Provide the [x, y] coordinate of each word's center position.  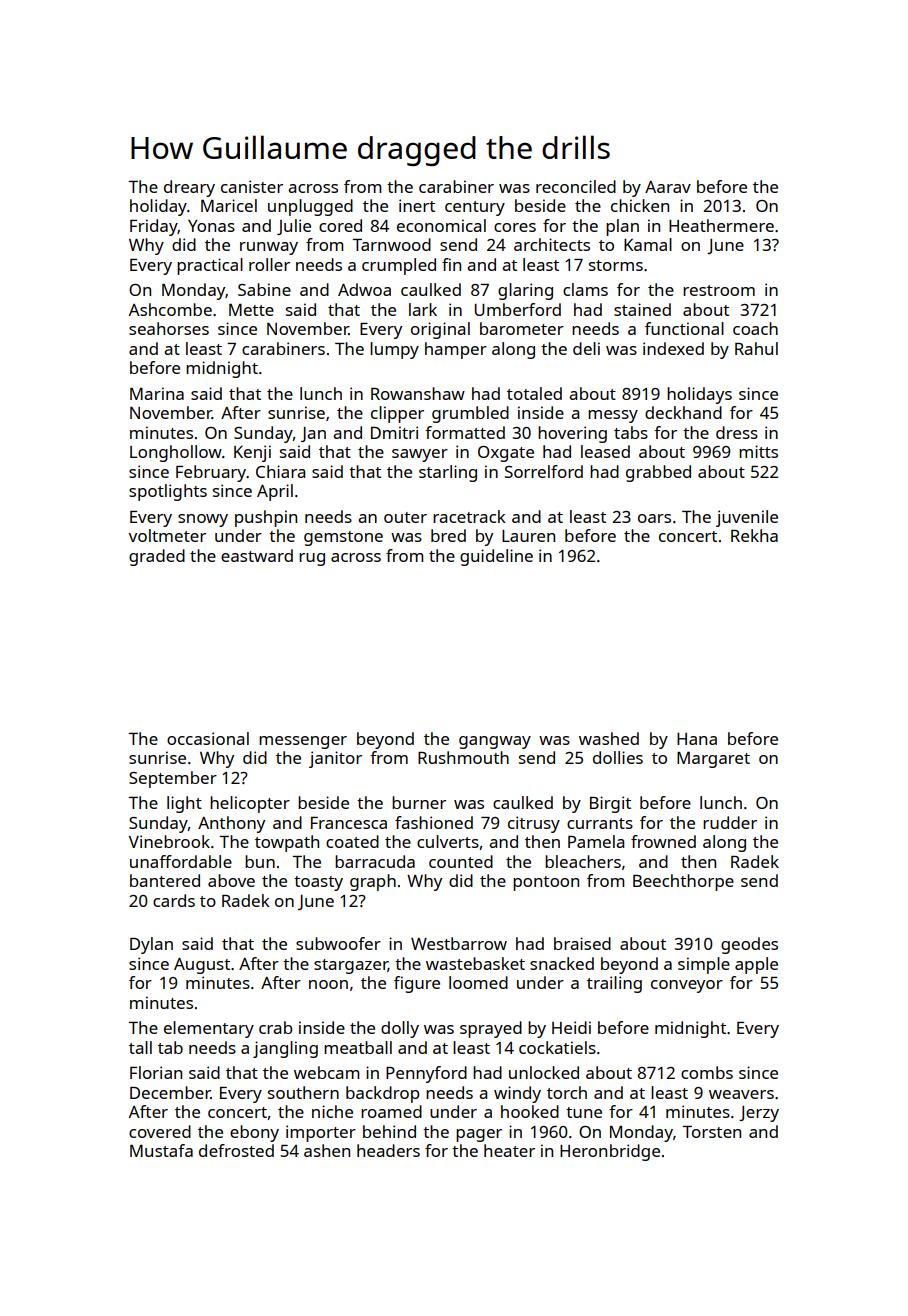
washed [609, 738]
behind [389, 1131]
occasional [208, 738]
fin [451, 264]
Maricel [229, 205]
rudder [730, 822]
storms [616, 265]
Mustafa [161, 1150]
